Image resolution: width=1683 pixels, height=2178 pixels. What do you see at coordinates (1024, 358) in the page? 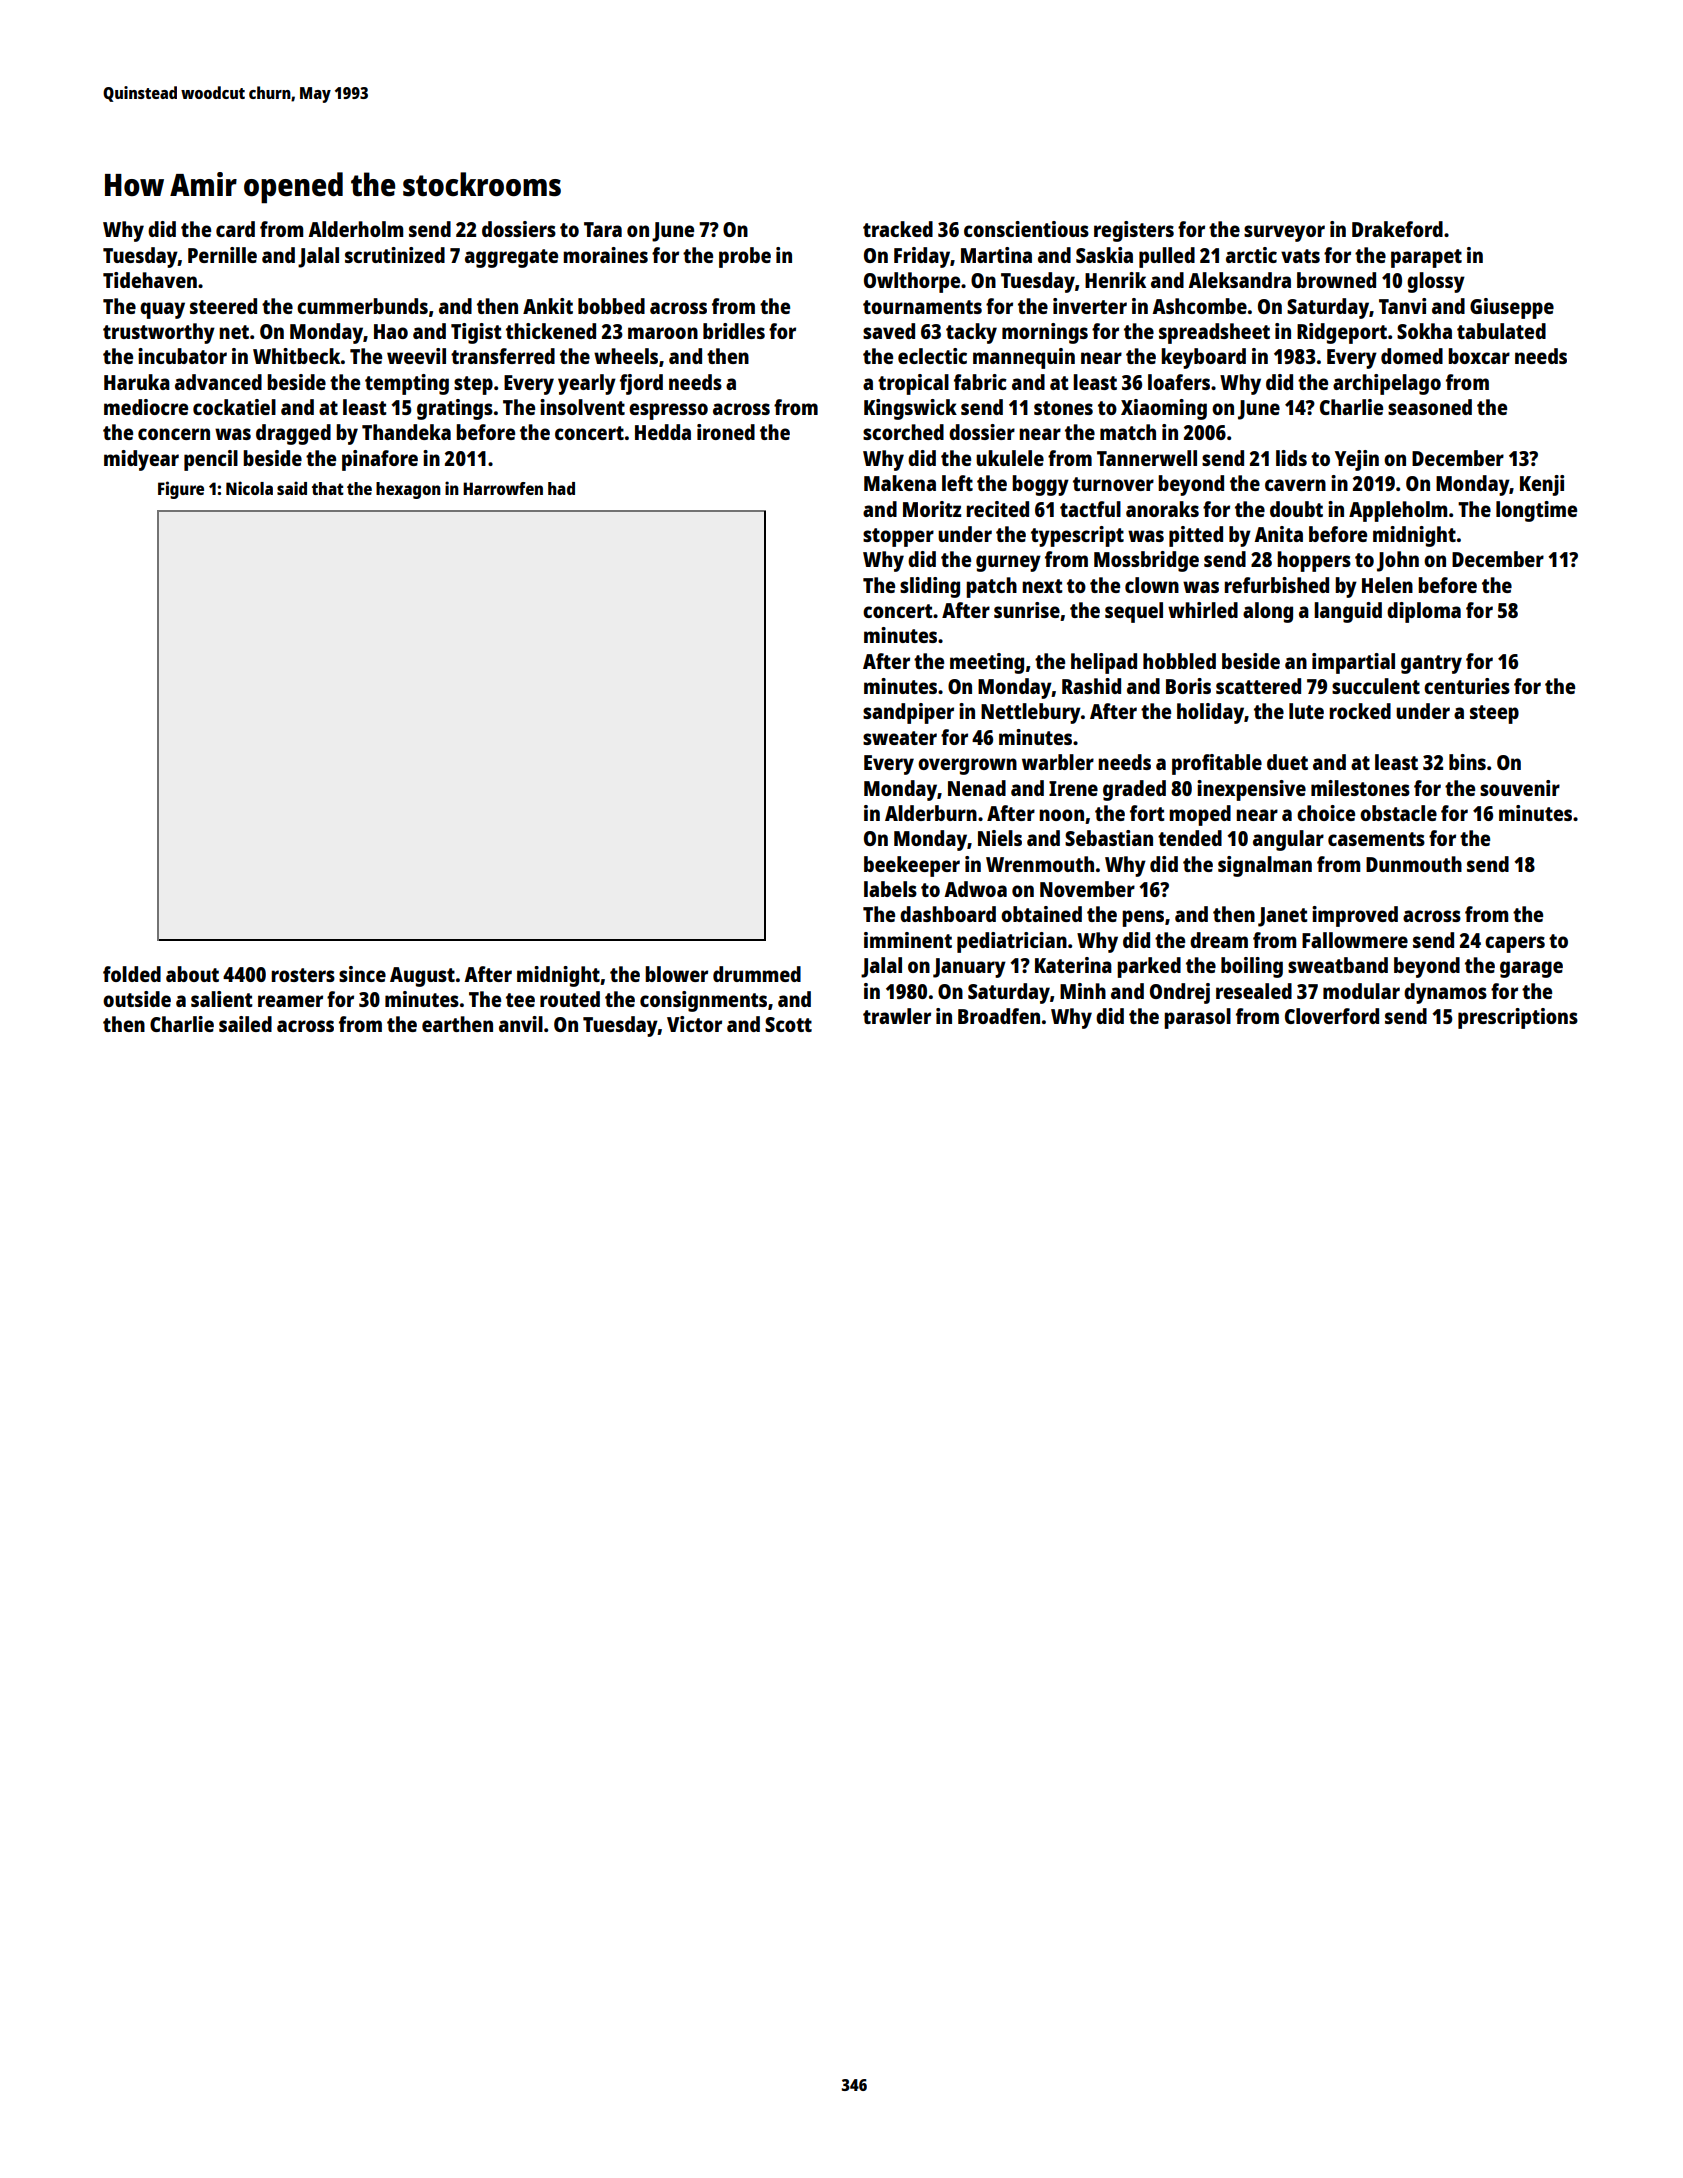
I see `mannequin` at bounding box center [1024, 358].
